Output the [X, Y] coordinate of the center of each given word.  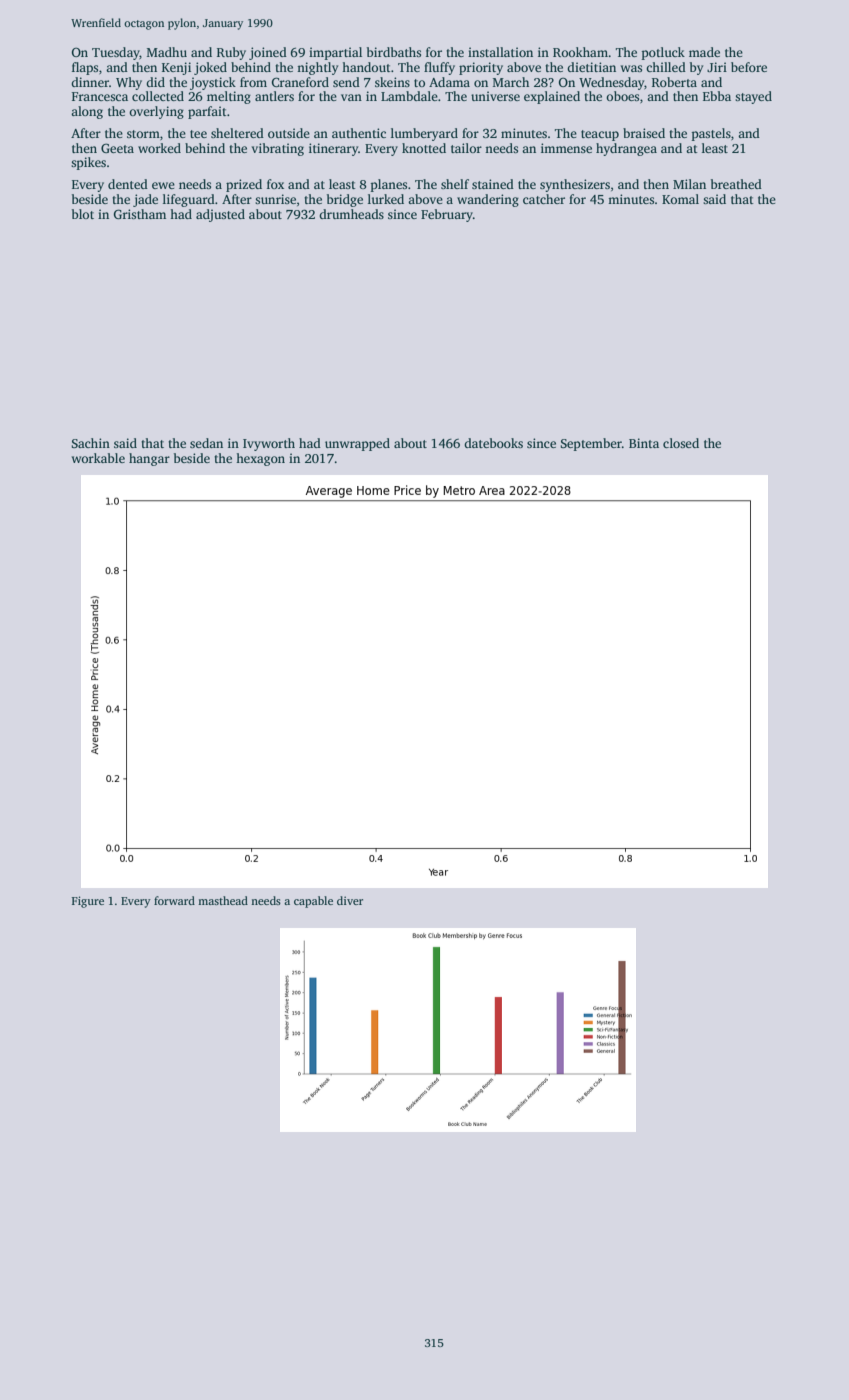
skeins [392, 82]
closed [681, 443]
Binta [644, 443]
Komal [680, 199]
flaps [85, 68]
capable [313, 902]
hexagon [260, 459]
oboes [622, 96]
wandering [488, 200]
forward [174, 900]
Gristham [140, 214]
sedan [206, 443]
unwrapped [357, 444]
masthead [223, 900]
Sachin [90, 443]
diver [350, 900]
